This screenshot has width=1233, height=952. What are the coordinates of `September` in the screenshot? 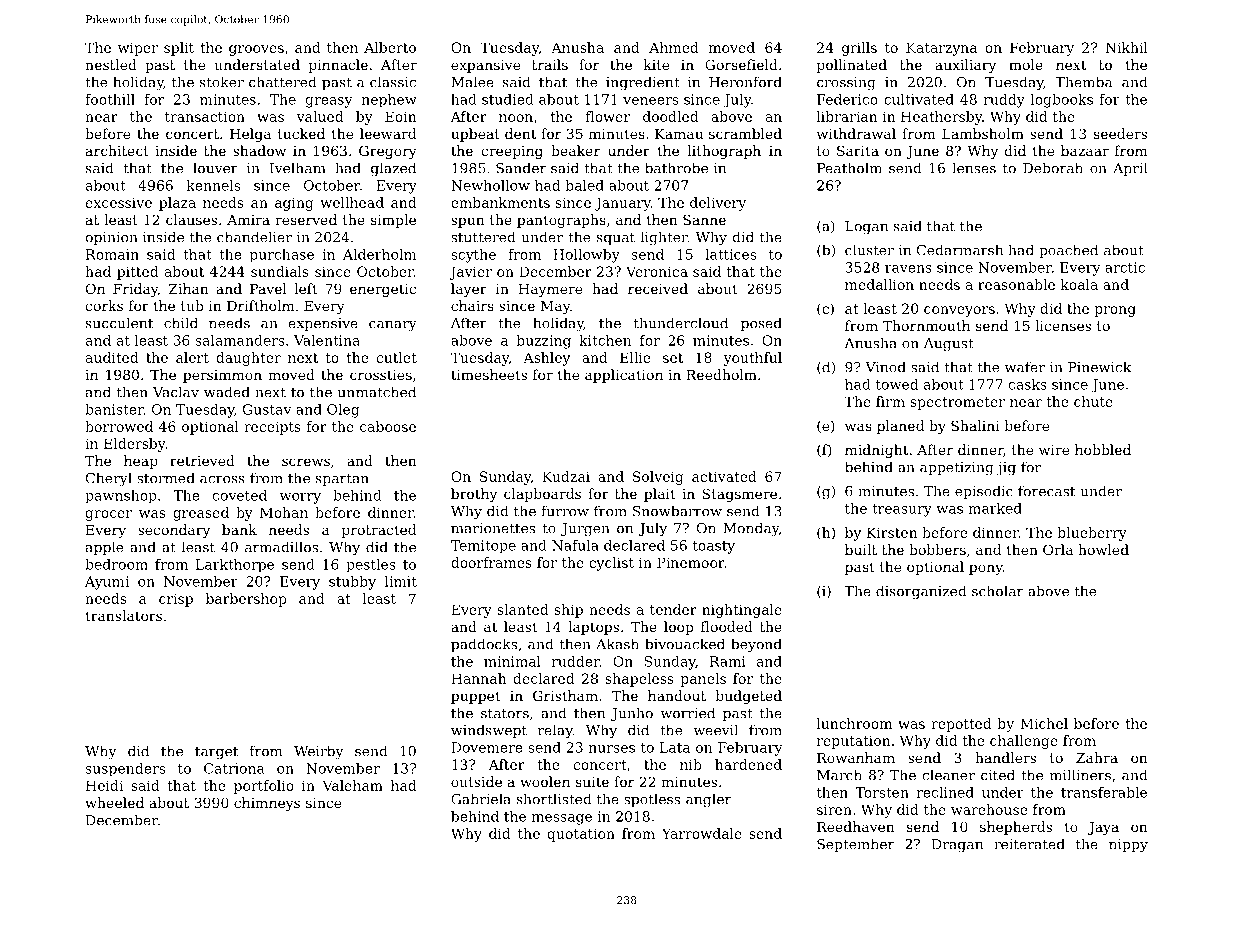 It's located at (855, 845).
